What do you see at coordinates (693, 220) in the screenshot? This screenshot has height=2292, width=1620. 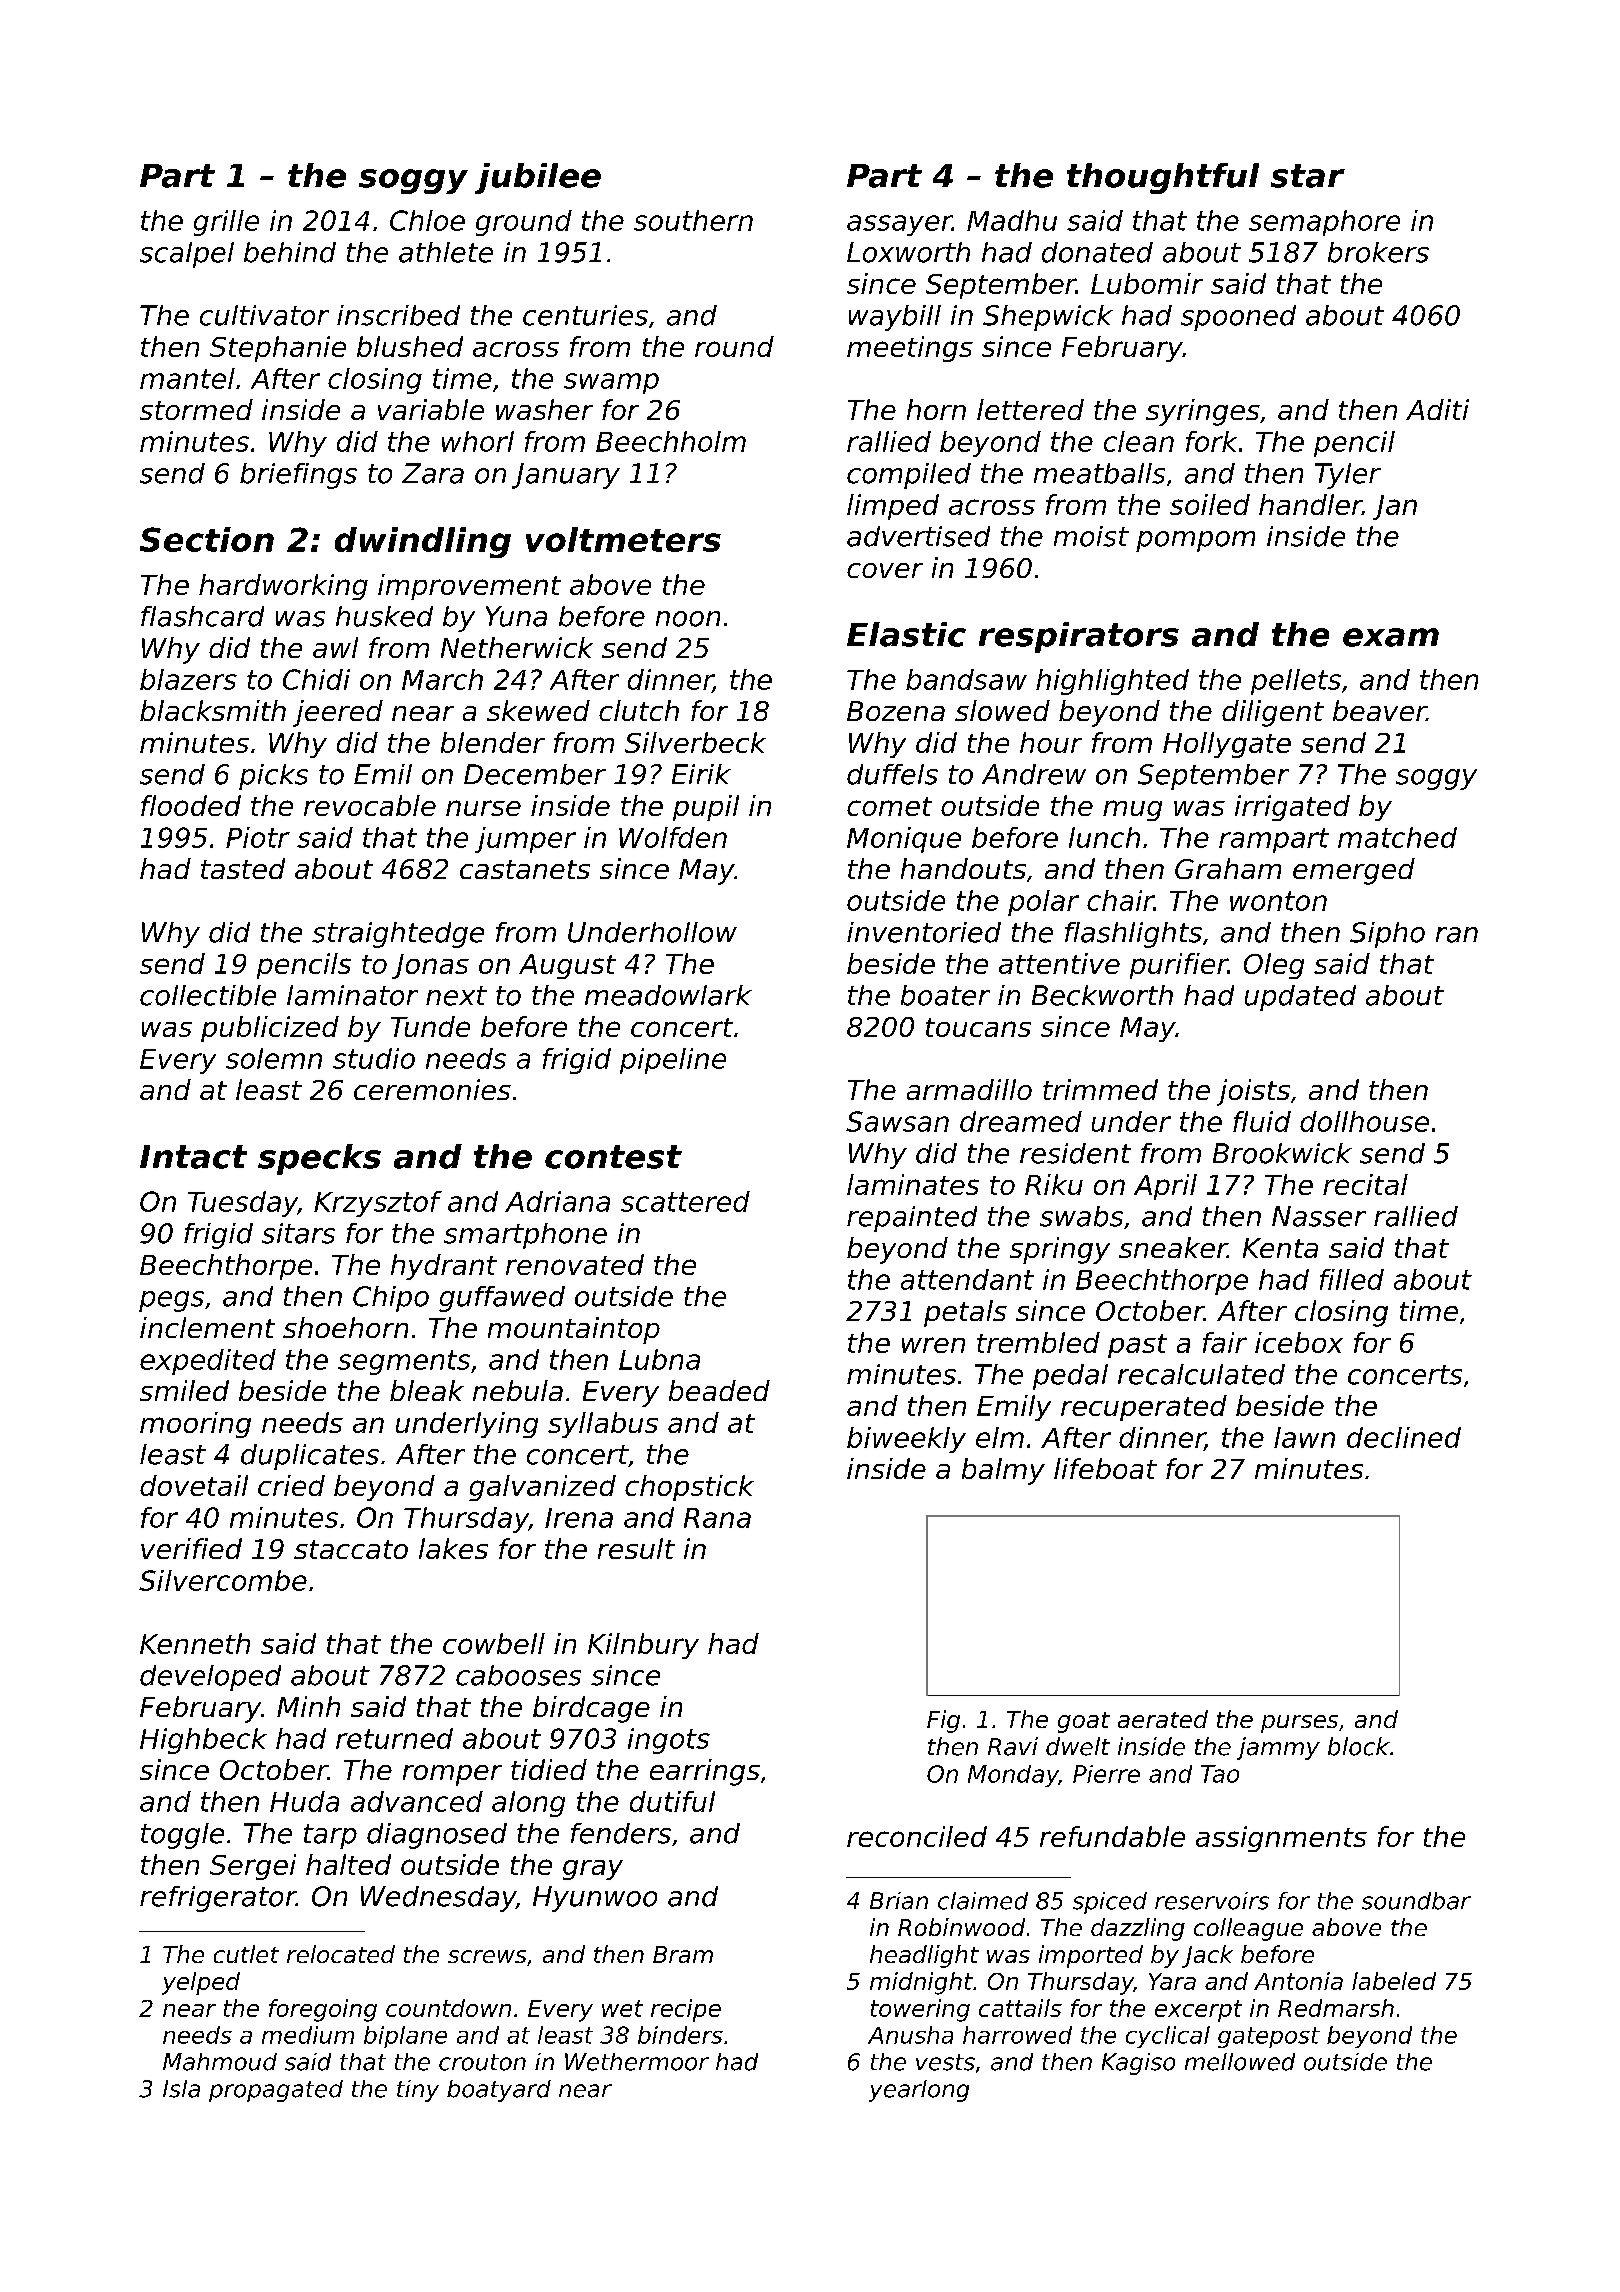 I see `southern` at bounding box center [693, 220].
